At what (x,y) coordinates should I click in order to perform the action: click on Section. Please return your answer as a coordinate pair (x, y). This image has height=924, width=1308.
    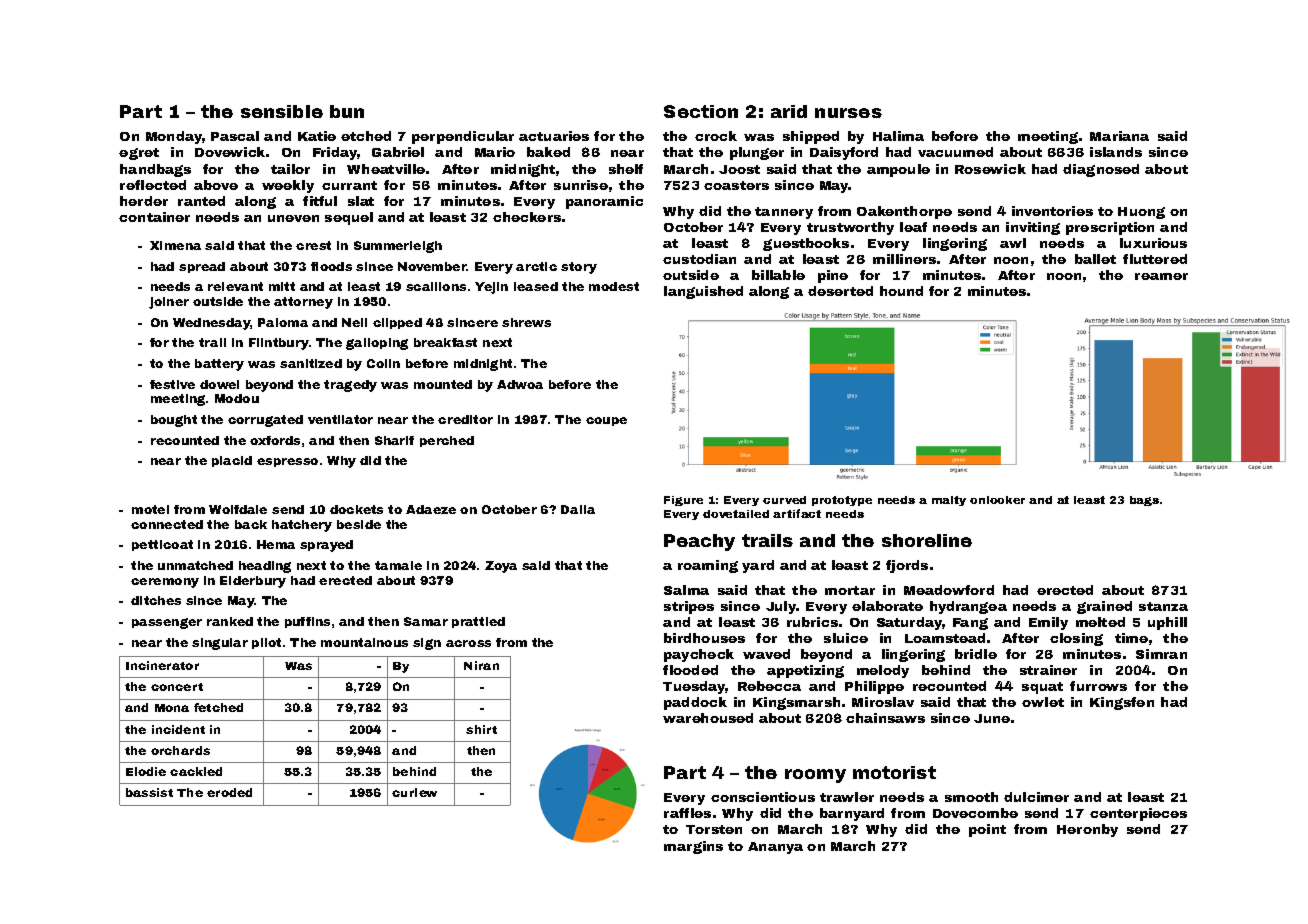
    Looking at the image, I should click on (701, 111).
